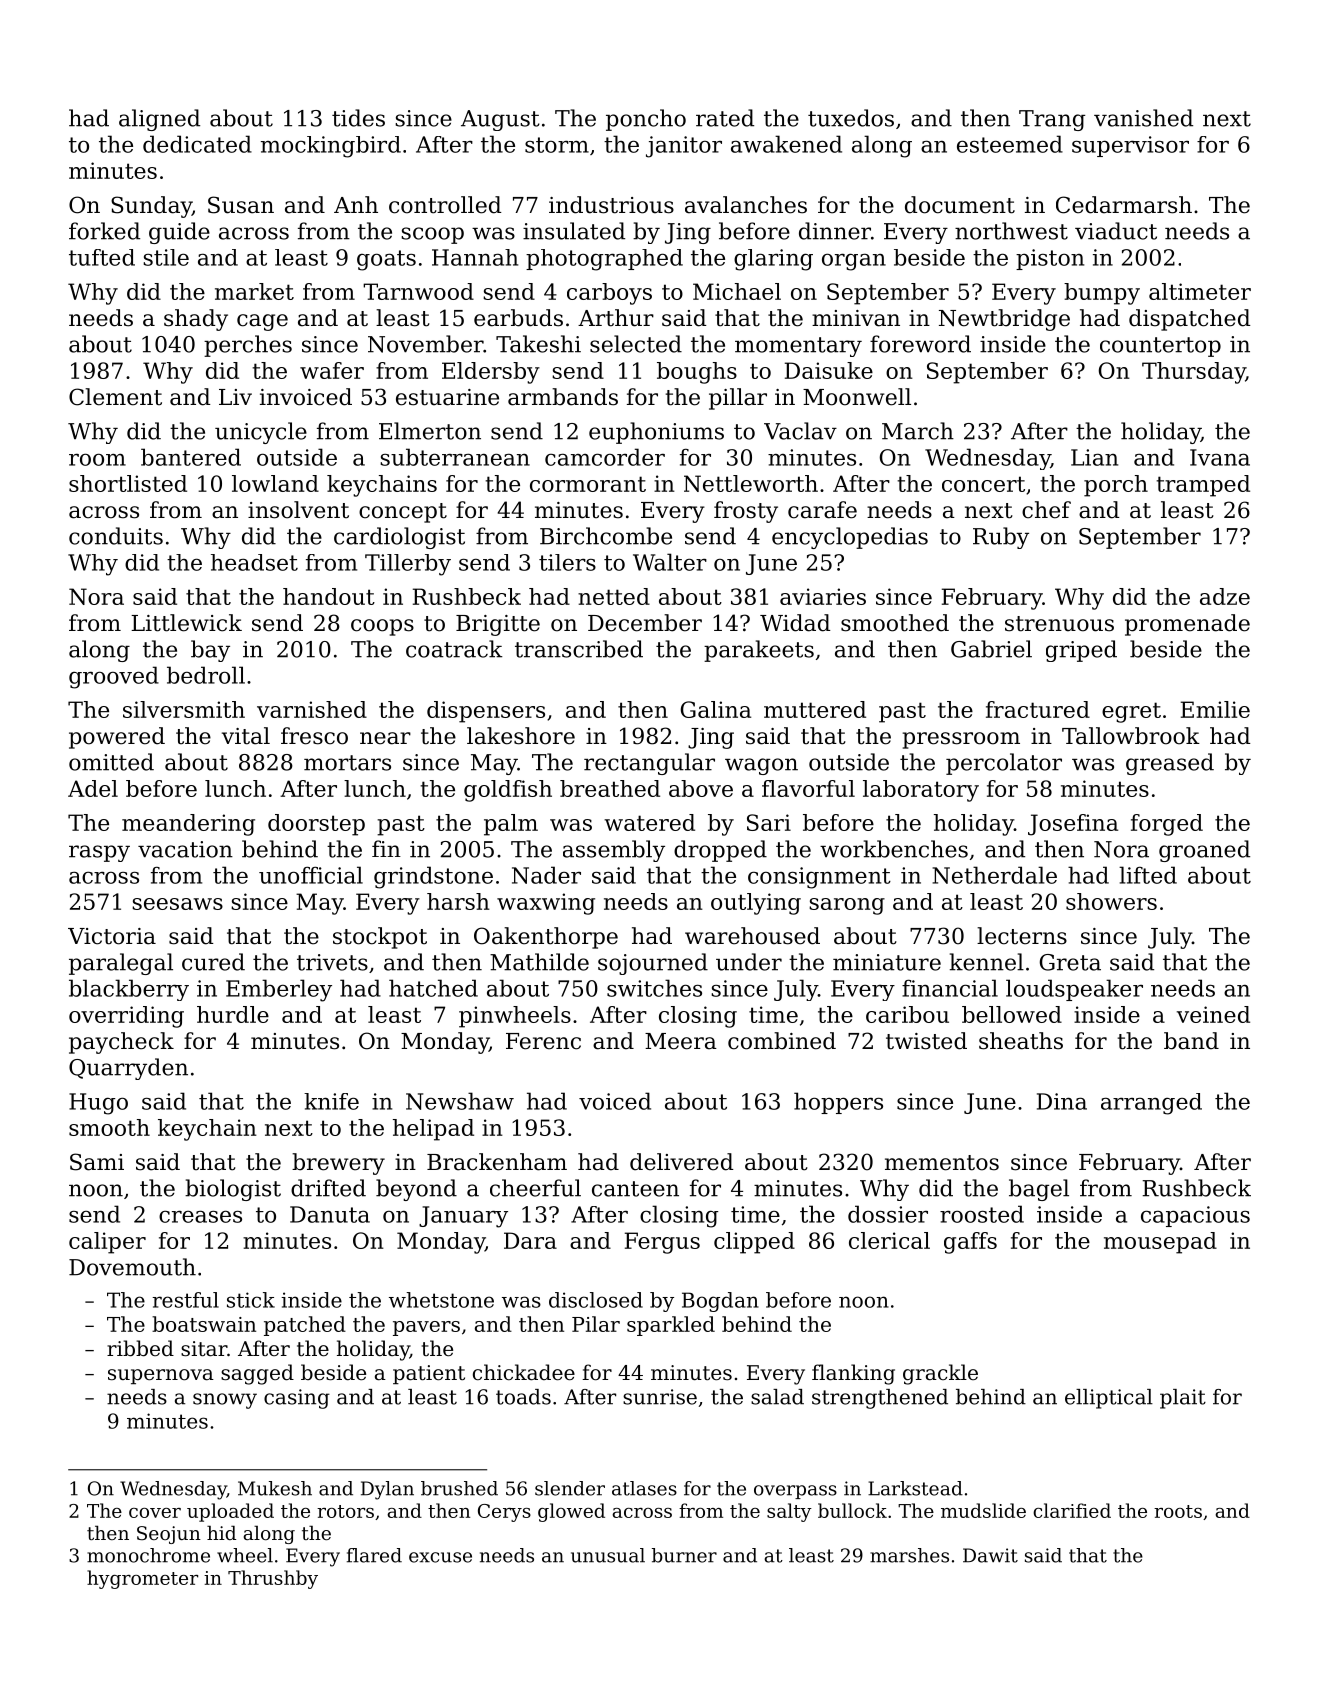 Image resolution: width=1319 pixels, height=1707 pixels. What do you see at coordinates (649, 764) in the screenshot?
I see `rectangular` at bounding box center [649, 764].
